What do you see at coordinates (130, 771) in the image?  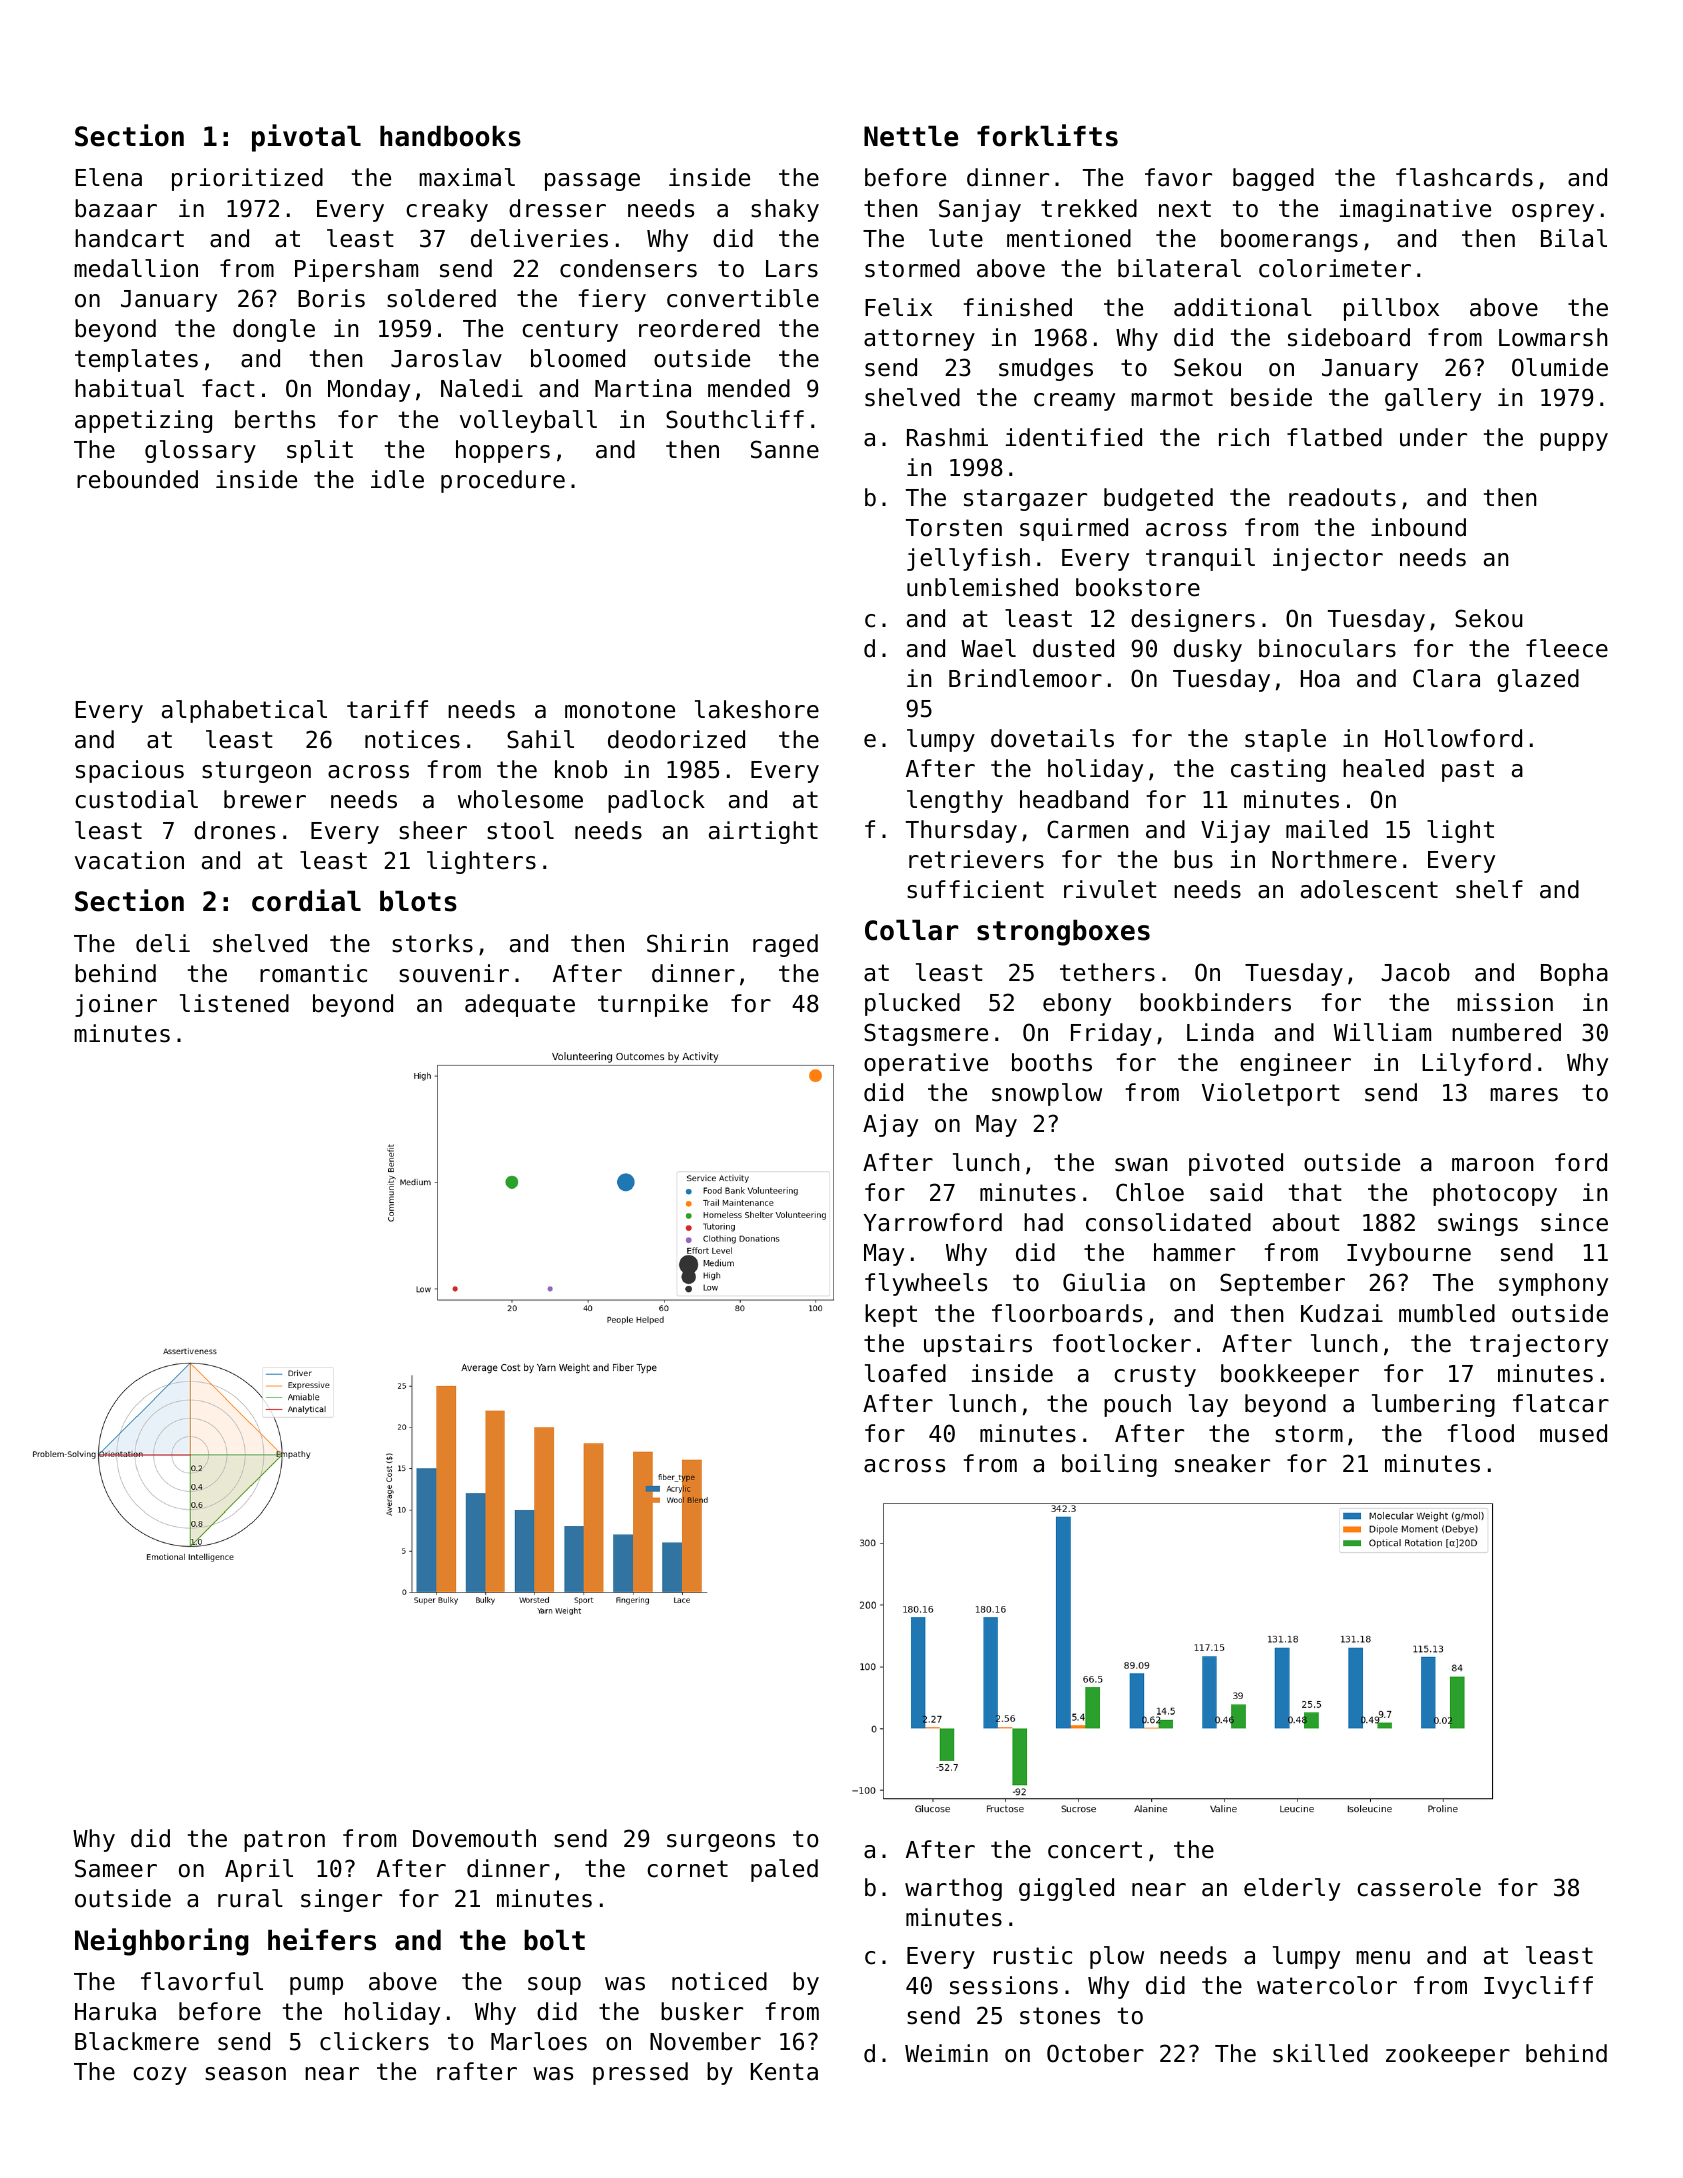 I see `spacious` at bounding box center [130, 771].
